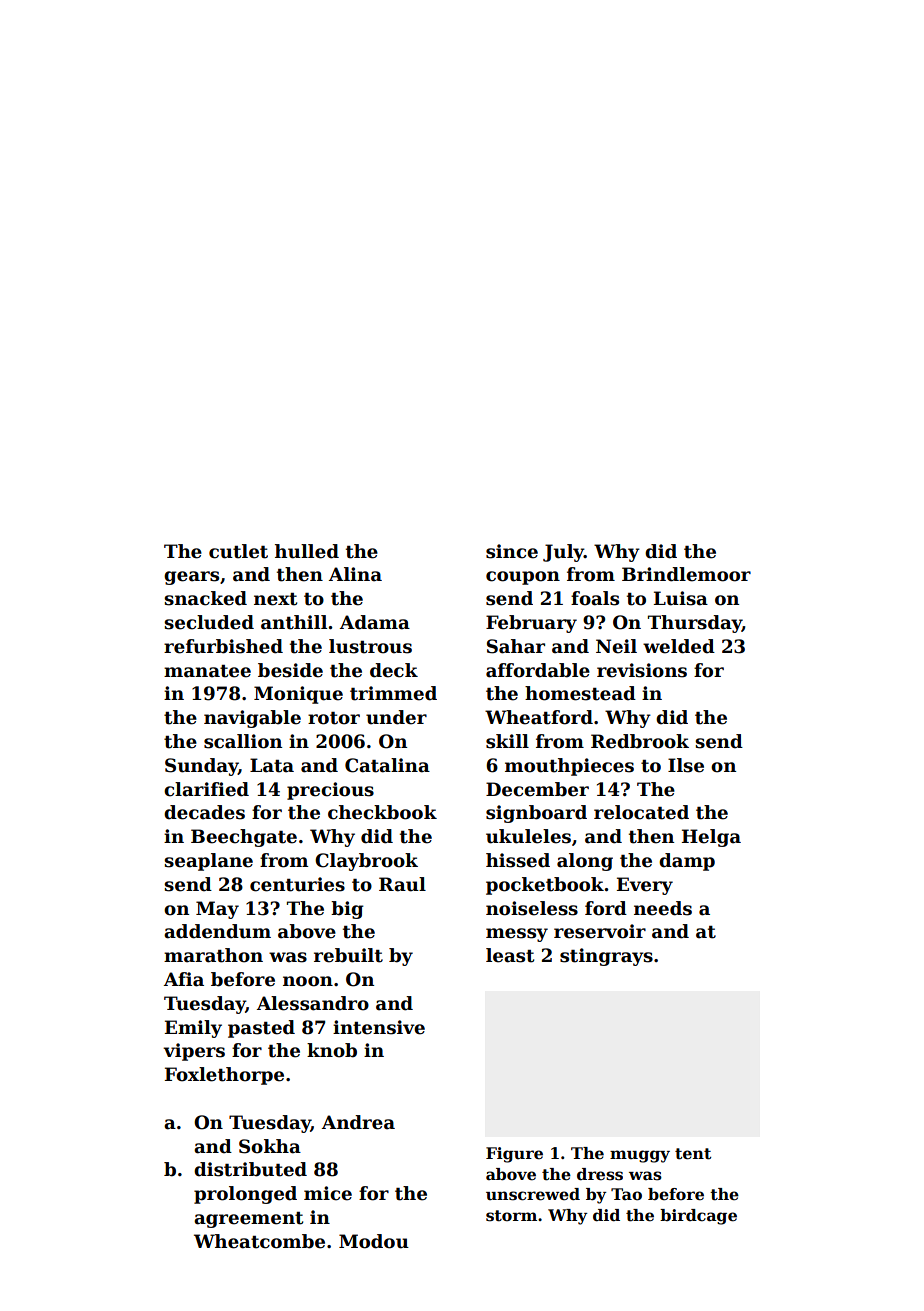 The image size is (924, 1311). Describe the element at coordinates (698, 1217) in the document. I see `birdcage` at that location.
